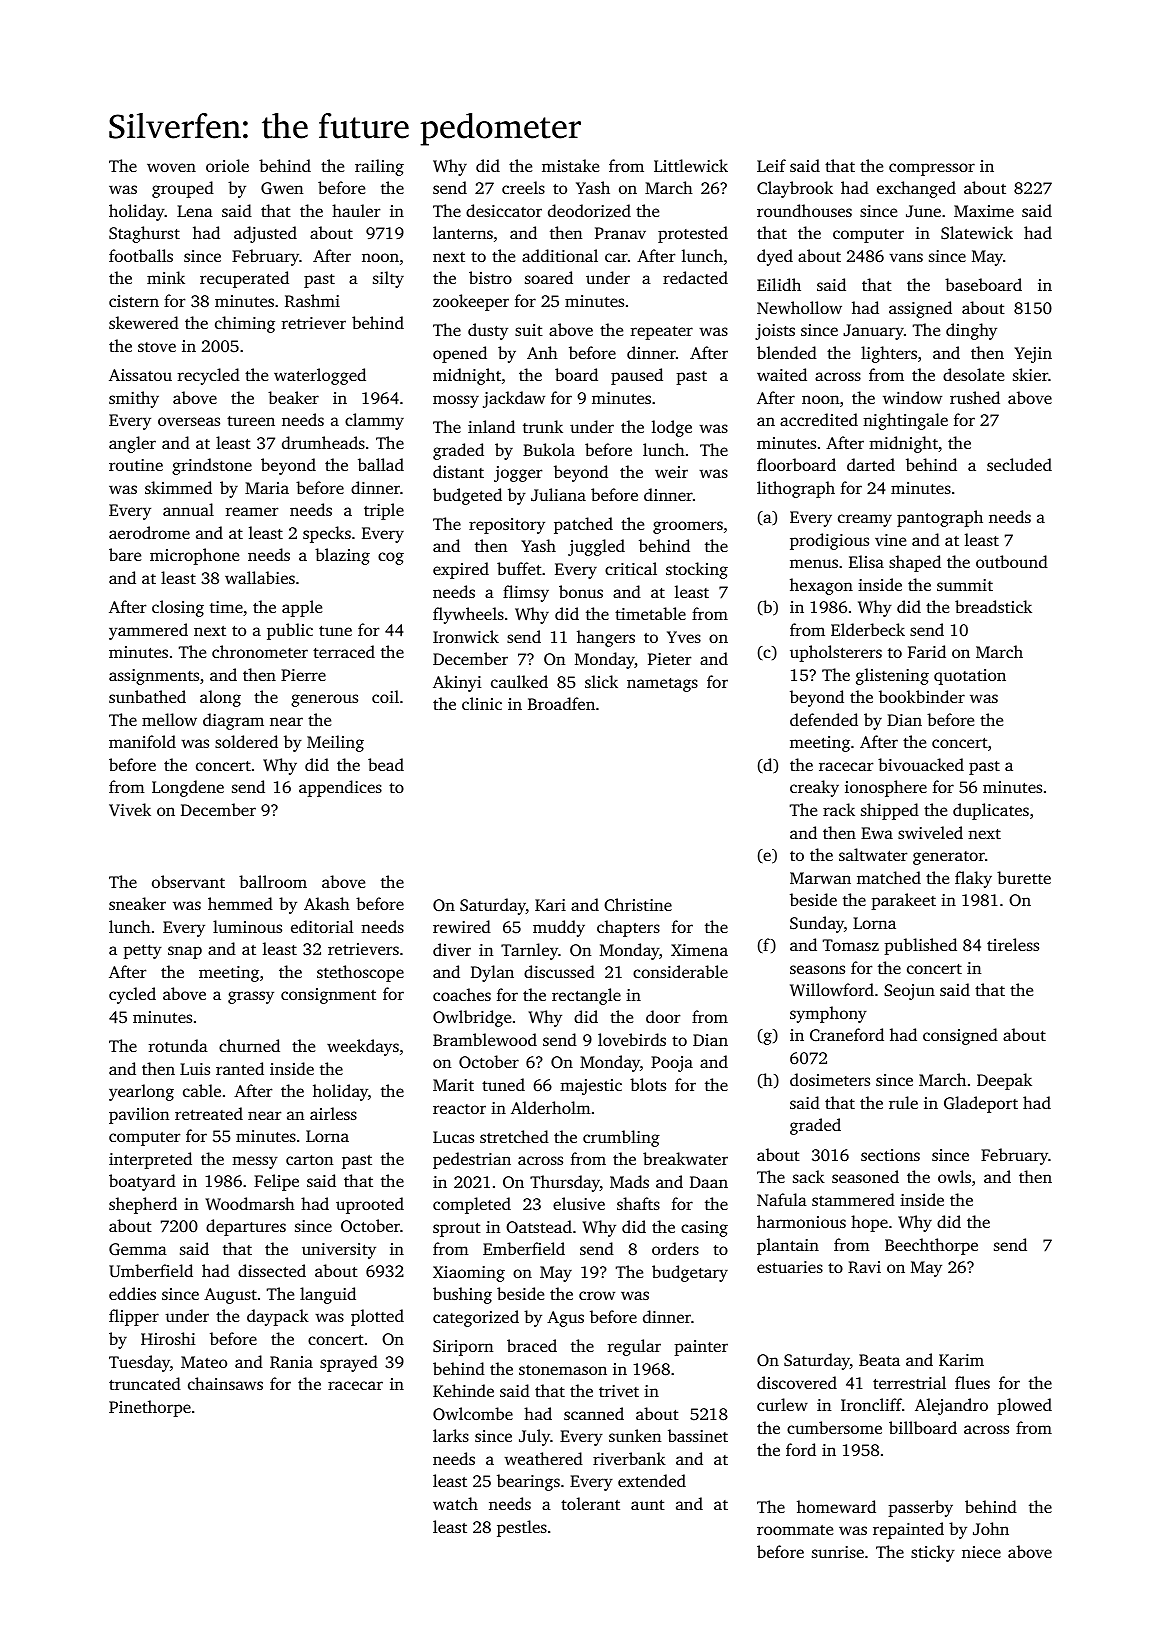  What do you see at coordinates (621, 1138) in the screenshot?
I see `crumbling` at bounding box center [621, 1138].
